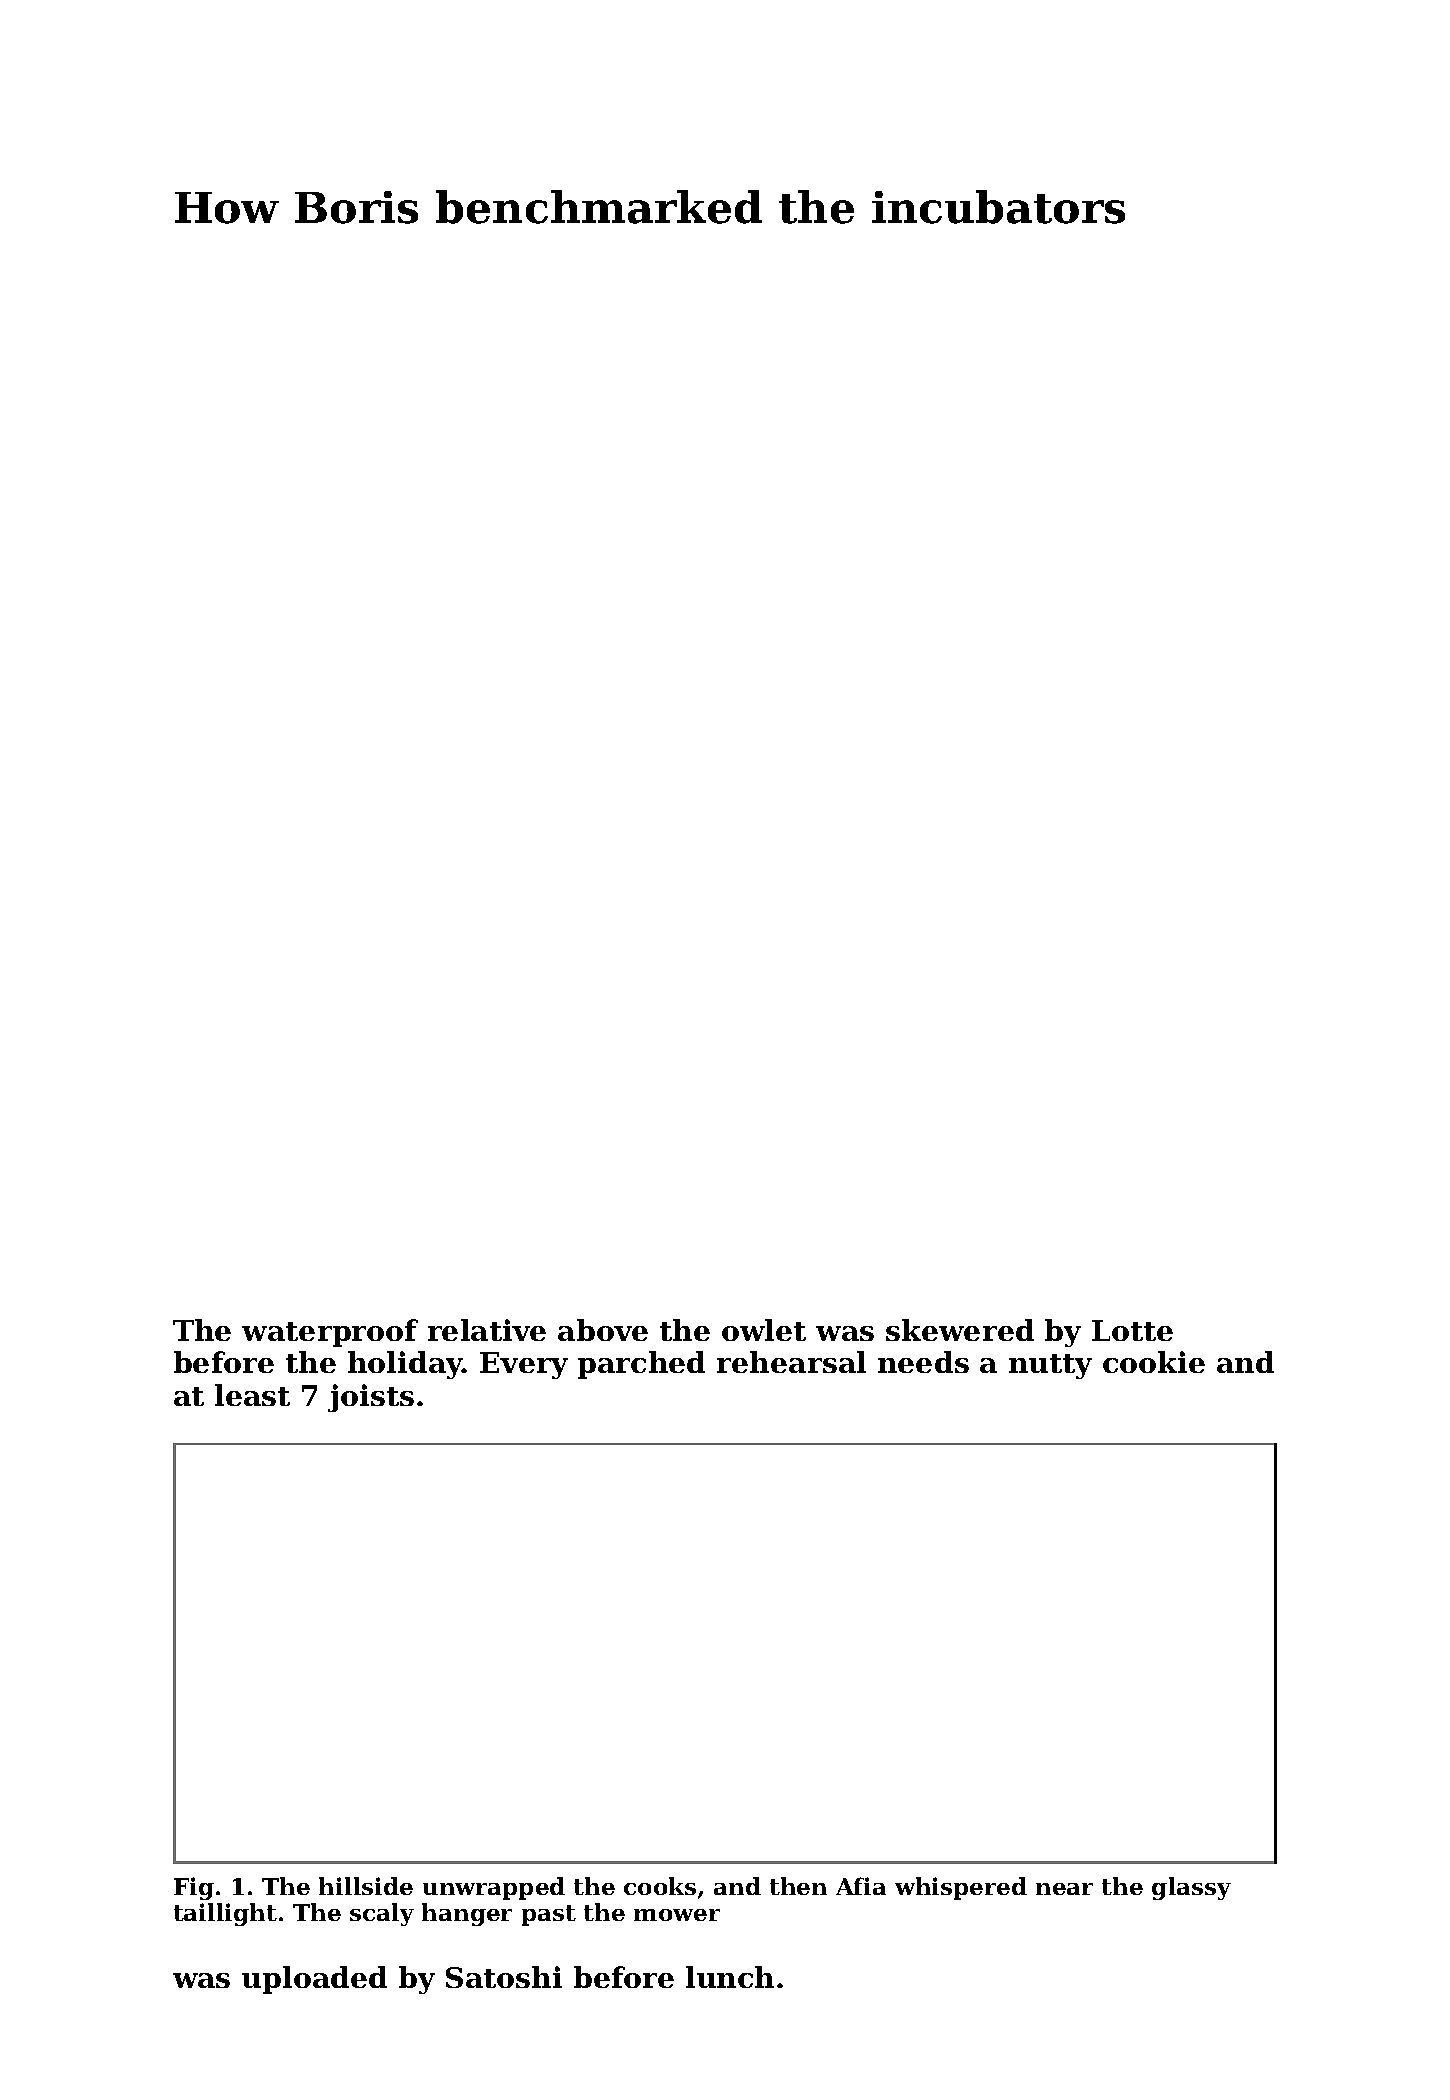 The width and height of the page is (1450, 2100). I want to click on Every, so click(524, 1365).
